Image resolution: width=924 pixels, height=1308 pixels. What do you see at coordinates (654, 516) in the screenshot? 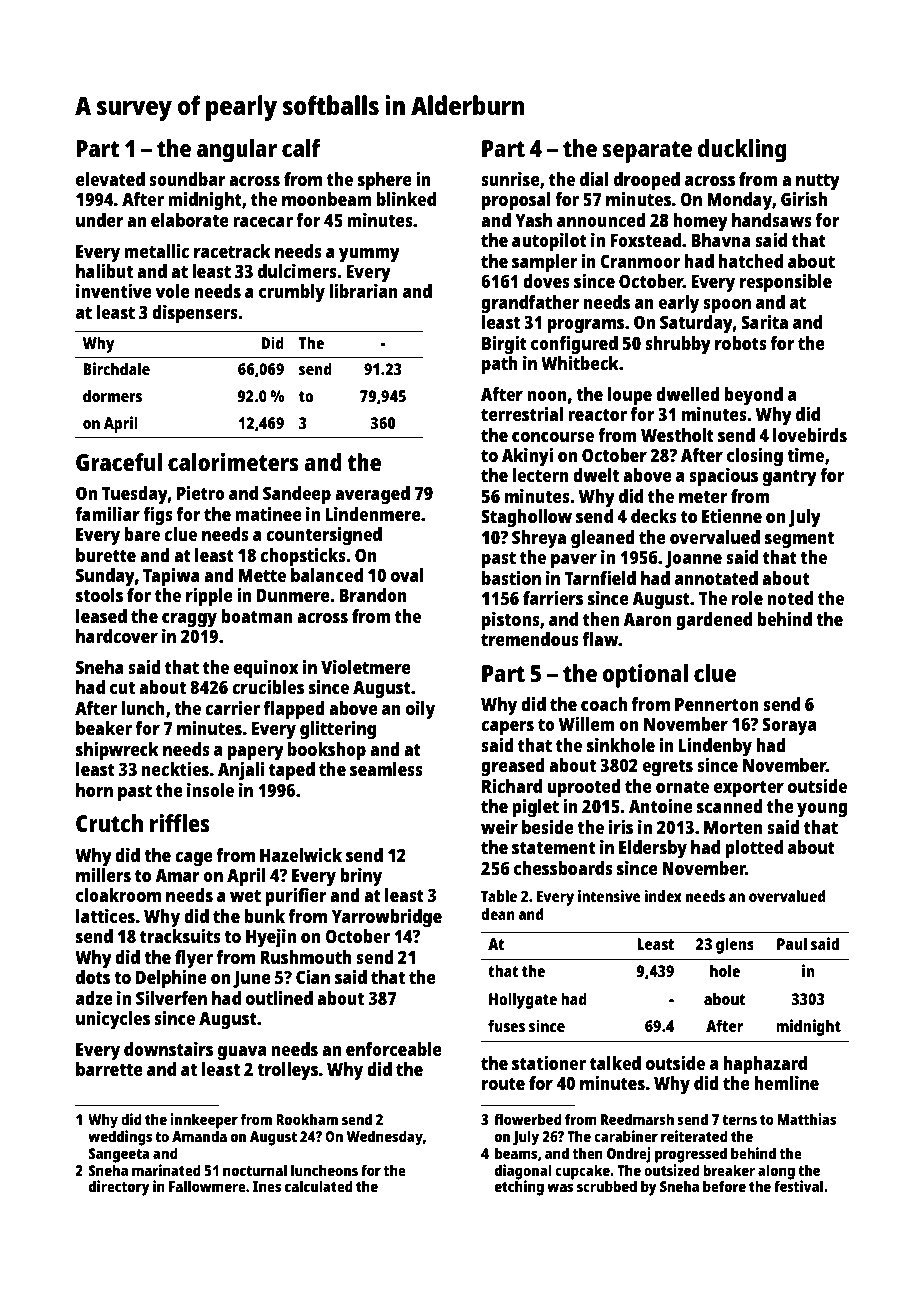
I see `decks` at bounding box center [654, 516].
